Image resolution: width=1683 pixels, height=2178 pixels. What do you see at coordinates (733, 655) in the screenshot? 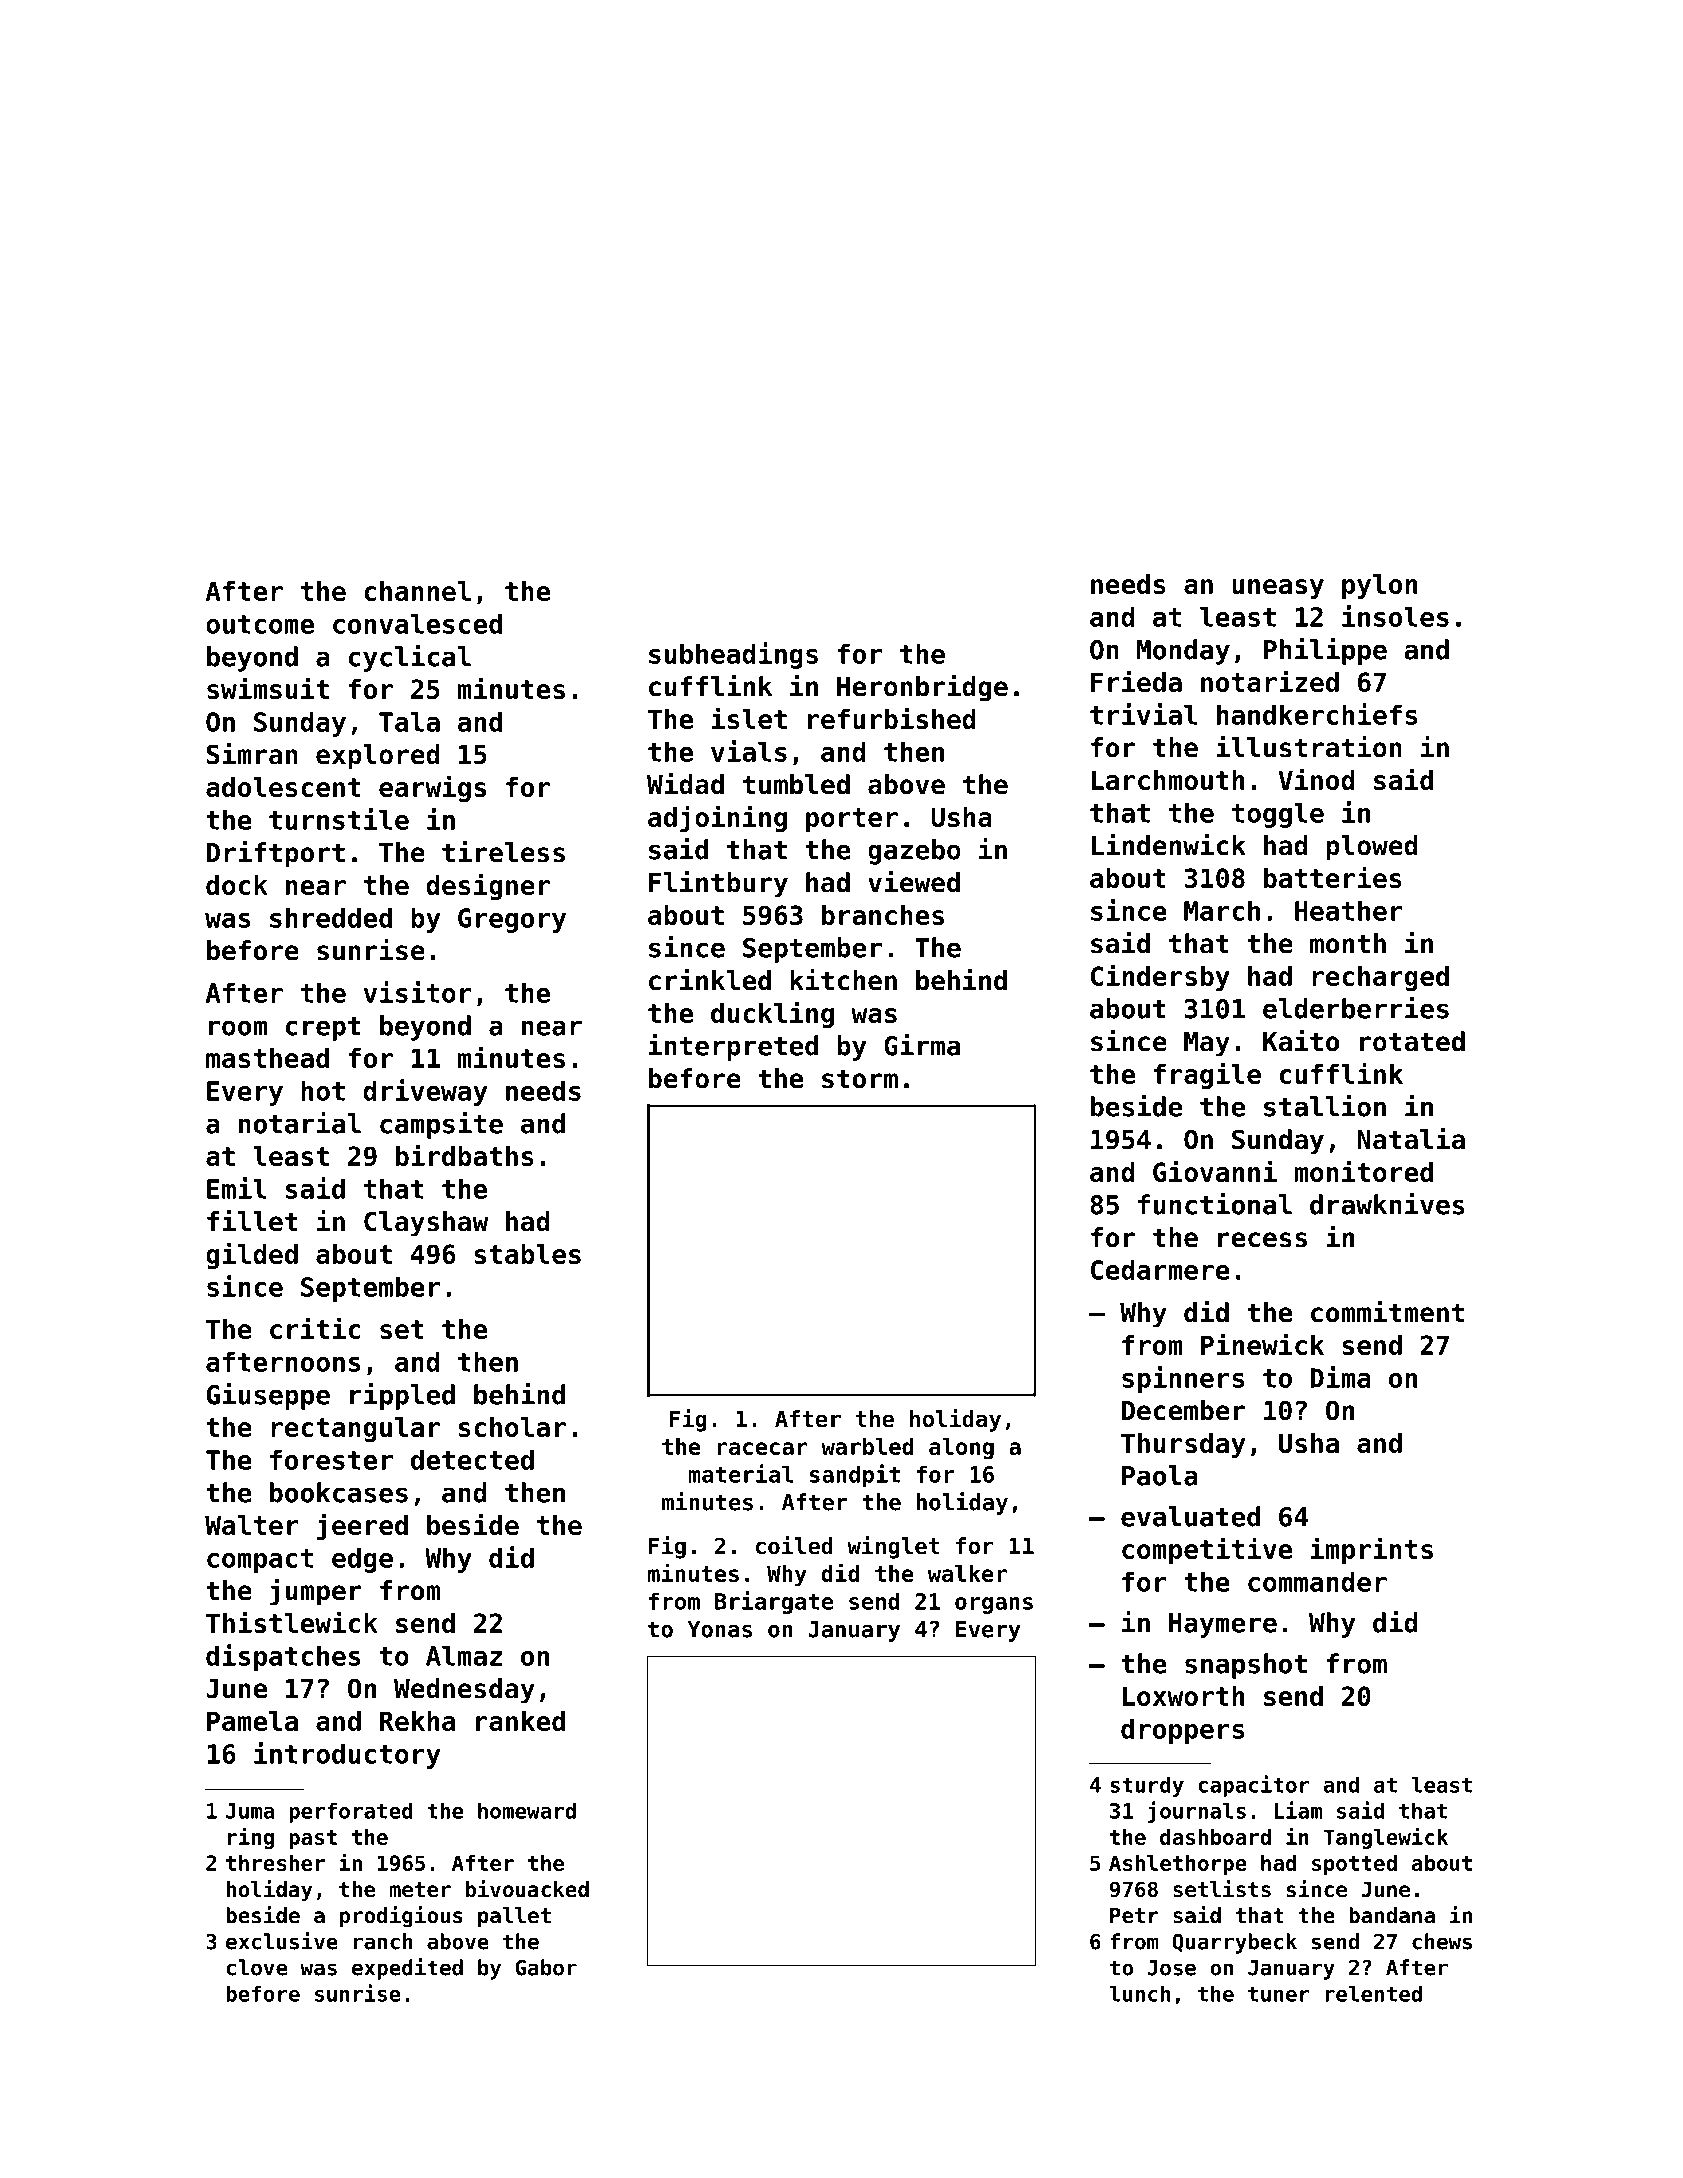
I see `subheadings` at bounding box center [733, 655].
